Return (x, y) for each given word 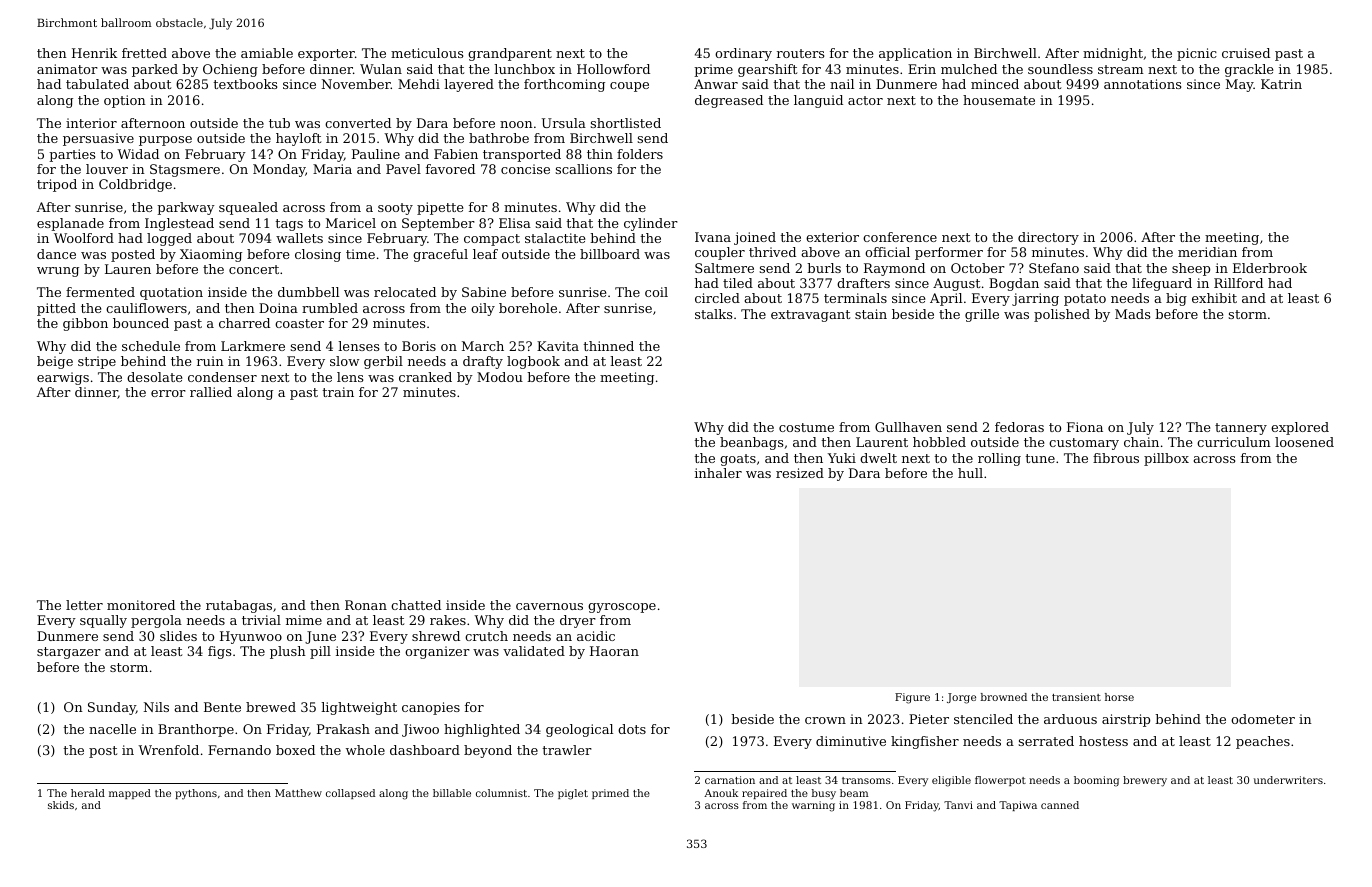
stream (1121, 69)
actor (865, 100)
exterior (832, 237)
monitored (141, 605)
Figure (912, 698)
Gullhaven (908, 427)
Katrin (1281, 84)
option (125, 101)
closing (318, 255)
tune (1040, 458)
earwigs (63, 378)
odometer (1263, 719)
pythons (196, 794)
